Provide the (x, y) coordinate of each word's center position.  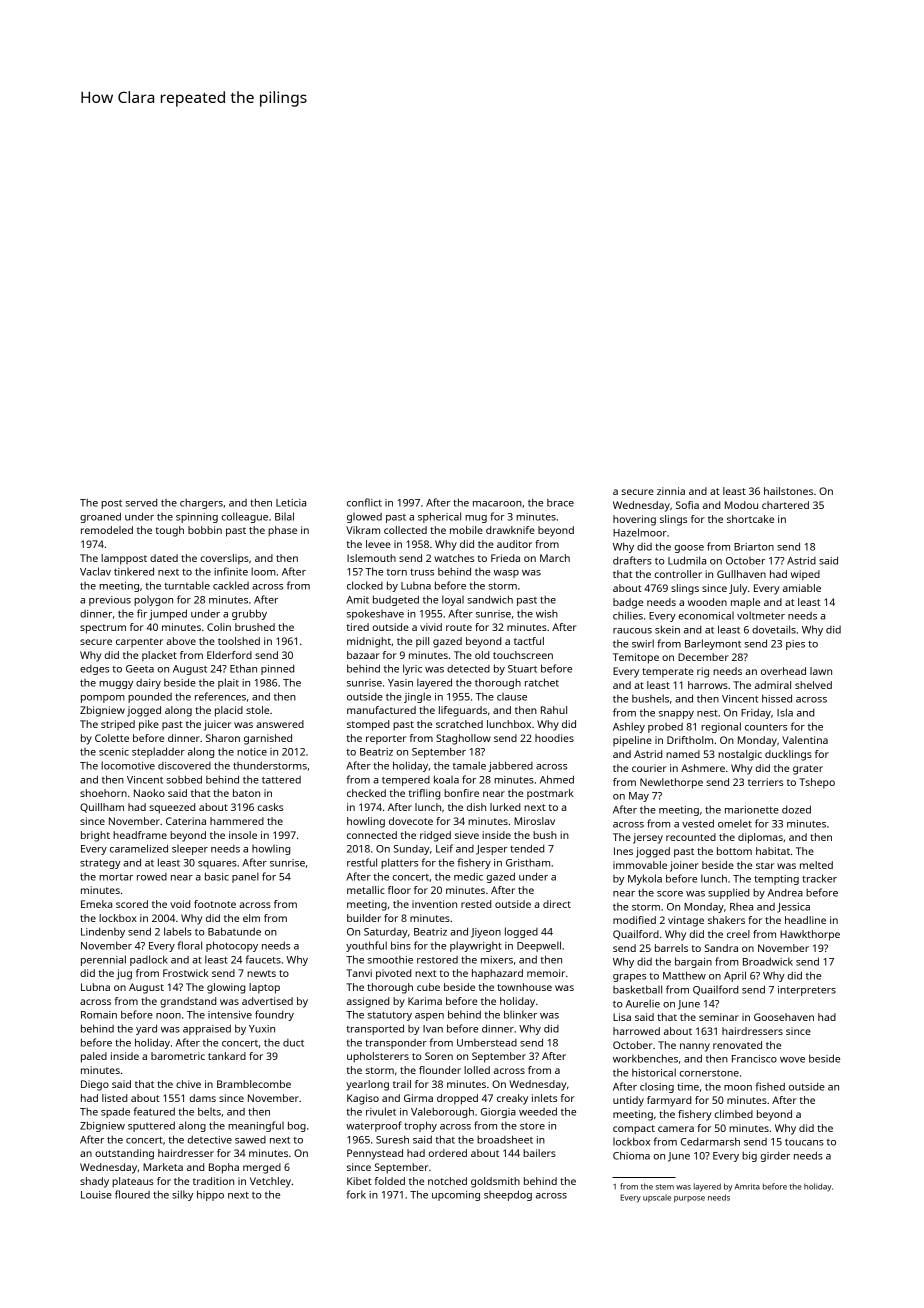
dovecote (411, 821)
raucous (632, 631)
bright (95, 836)
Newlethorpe (671, 783)
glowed (364, 518)
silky (182, 1195)
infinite (231, 571)
